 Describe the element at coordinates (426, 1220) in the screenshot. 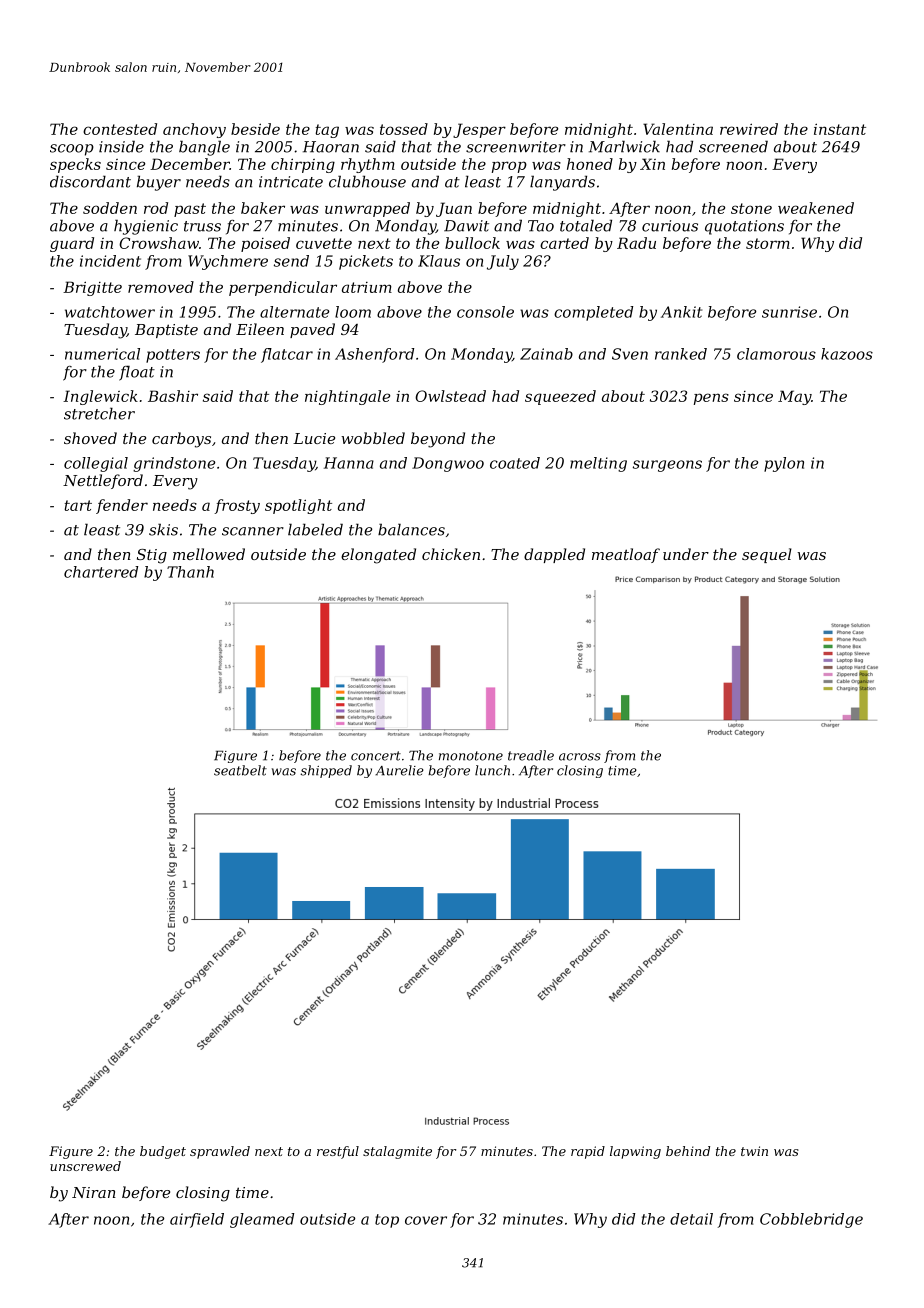

I see `cover` at that location.
